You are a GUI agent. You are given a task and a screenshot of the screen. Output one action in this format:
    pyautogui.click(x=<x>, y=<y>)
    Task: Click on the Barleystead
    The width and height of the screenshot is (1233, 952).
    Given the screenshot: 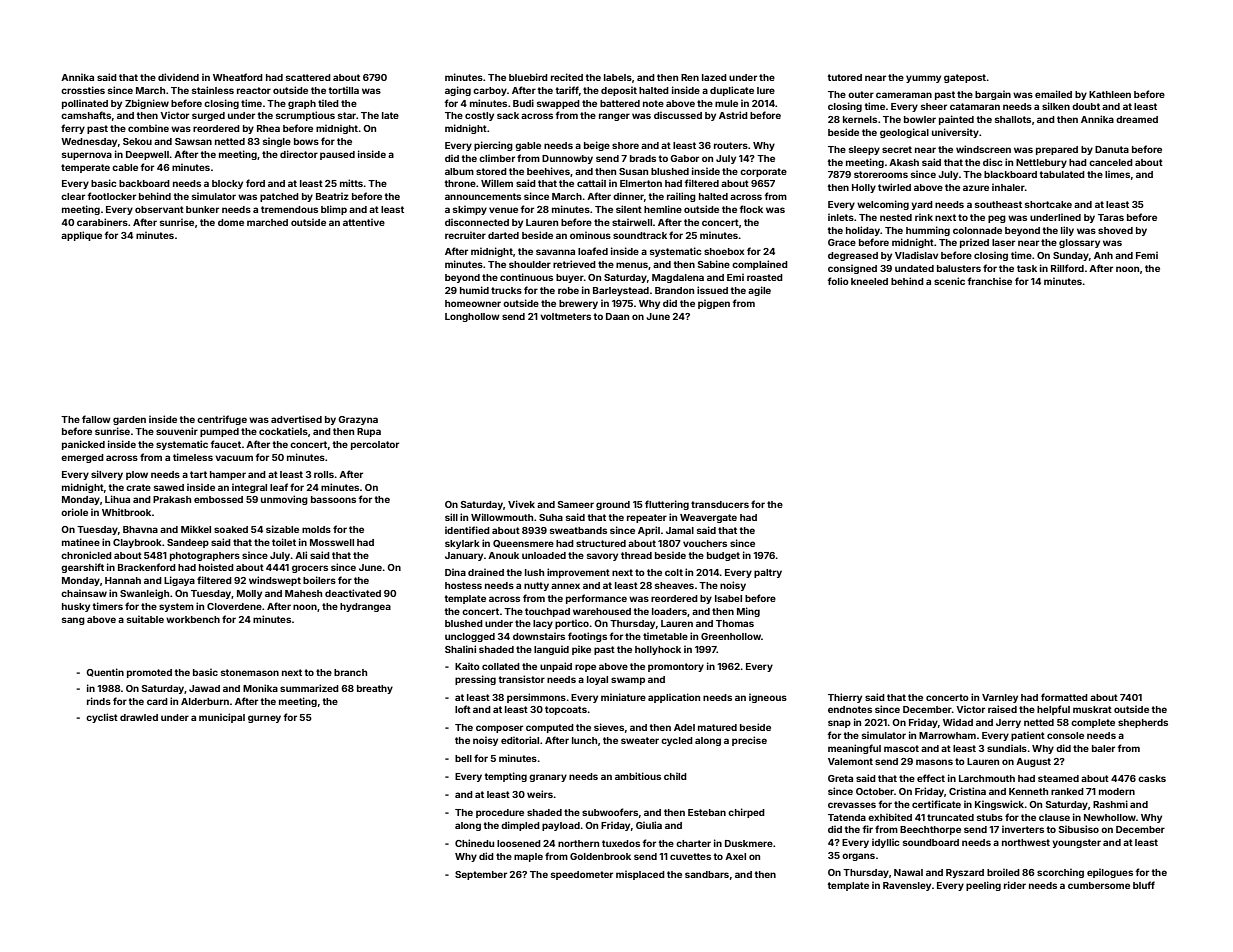 What is the action you would take?
    pyautogui.click(x=621, y=291)
